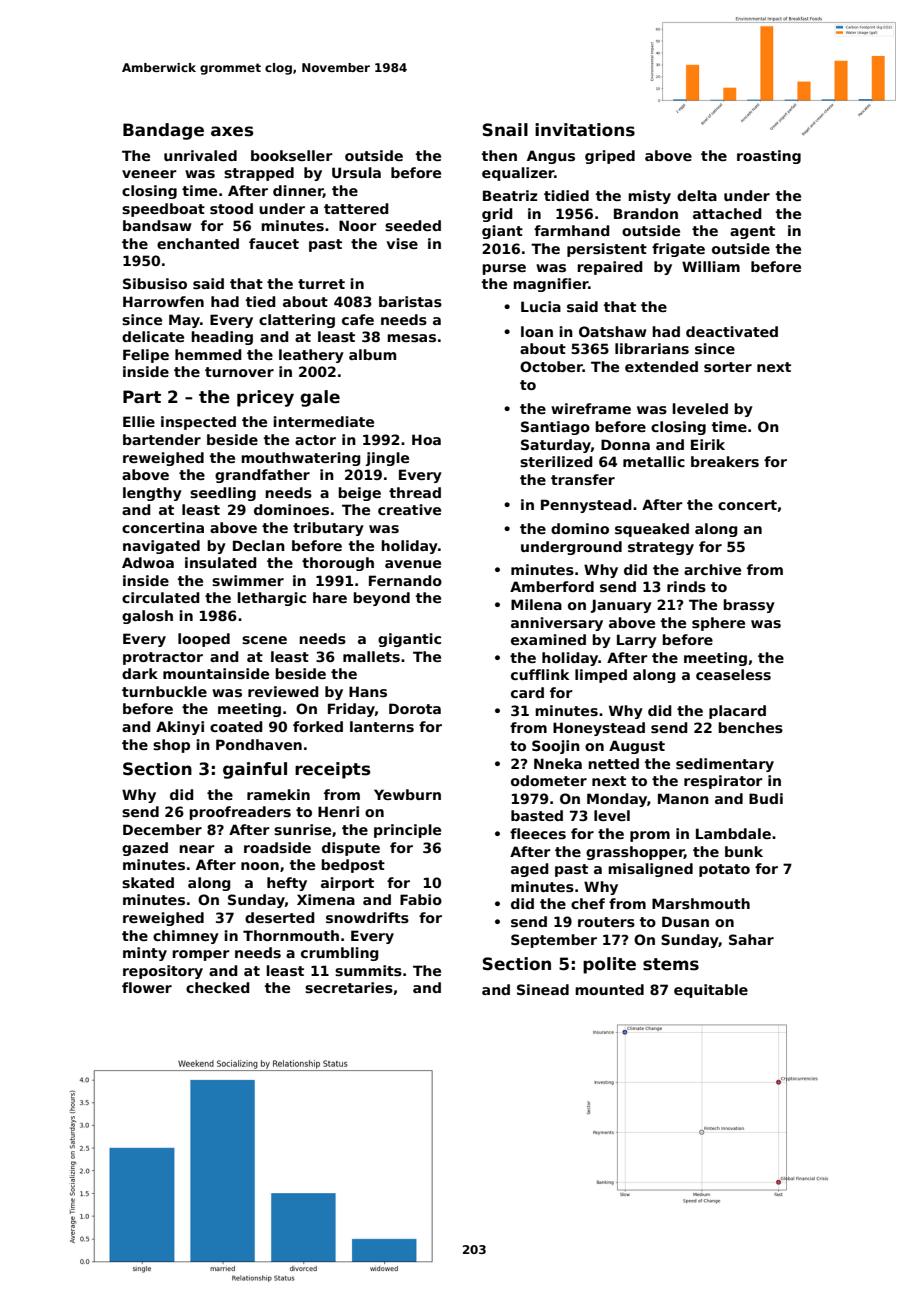 The image size is (924, 1308). I want to click on Declan, so click(259, 545).
